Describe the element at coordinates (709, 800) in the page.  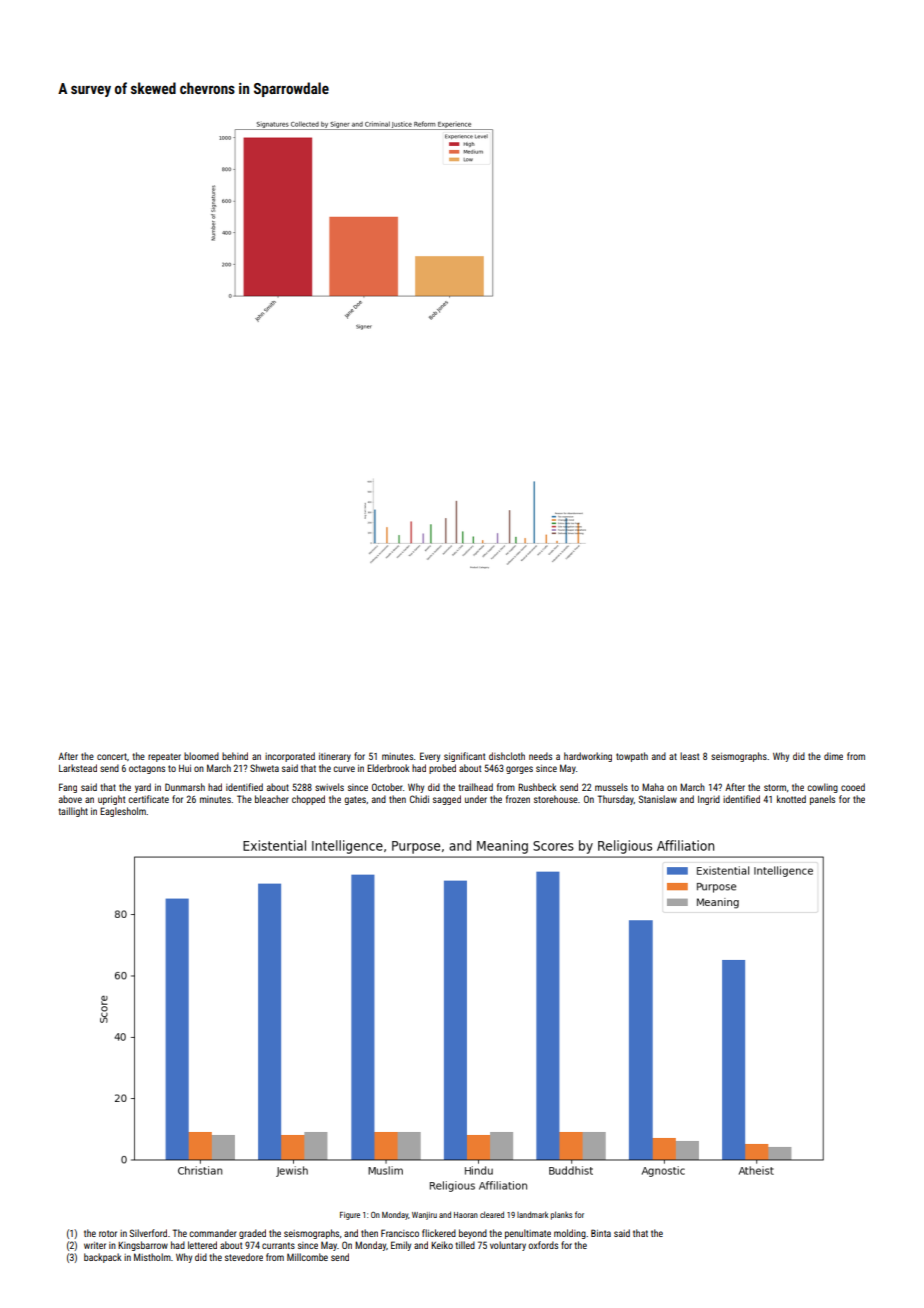
I see `Ingrid` at that location.
